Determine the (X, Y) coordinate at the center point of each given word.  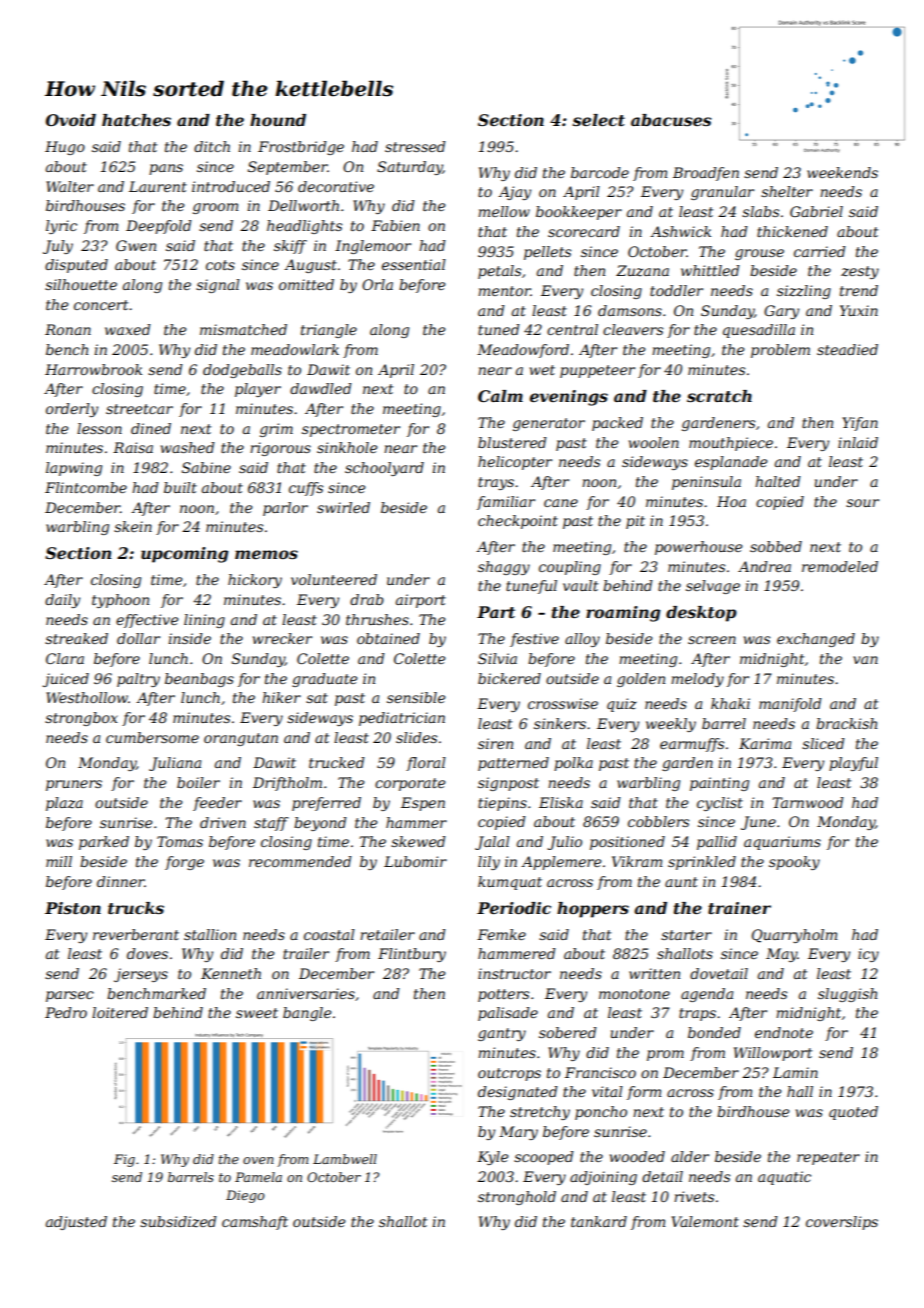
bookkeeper (579, 213)
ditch (212, 146)
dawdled (321, 388)
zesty (860, 272)
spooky (794, 863)
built (180, 487)
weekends (842, 172)
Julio (564, 843)
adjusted (76, 1223)
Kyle (493, 1158)
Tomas (180, 841)
